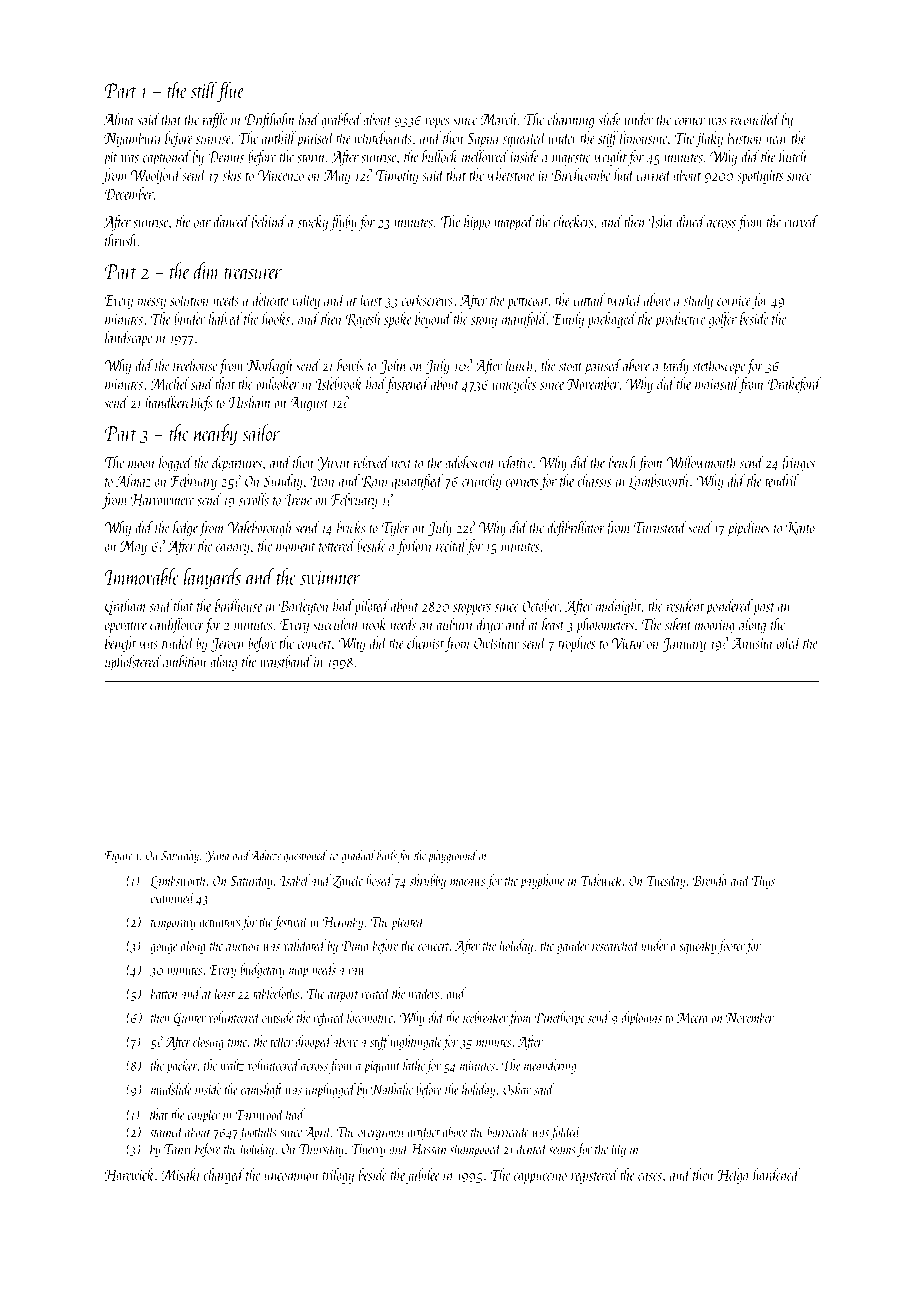 The image size is (924, 1308). I want to click on Turnstead, so click(660, 527).
